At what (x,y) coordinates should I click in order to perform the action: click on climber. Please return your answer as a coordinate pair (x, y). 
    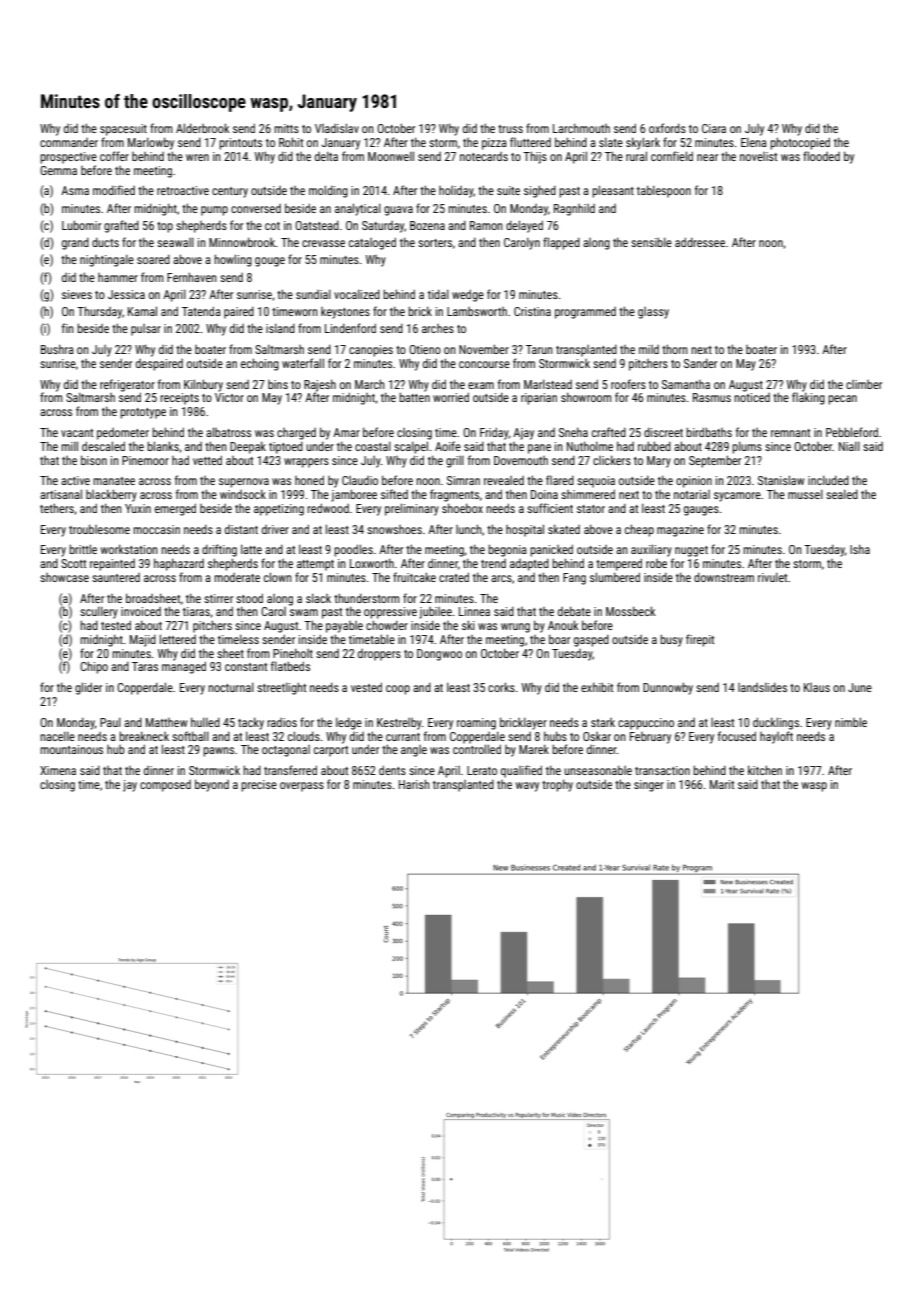
    Looking at the image, I should click on (864, 384).
